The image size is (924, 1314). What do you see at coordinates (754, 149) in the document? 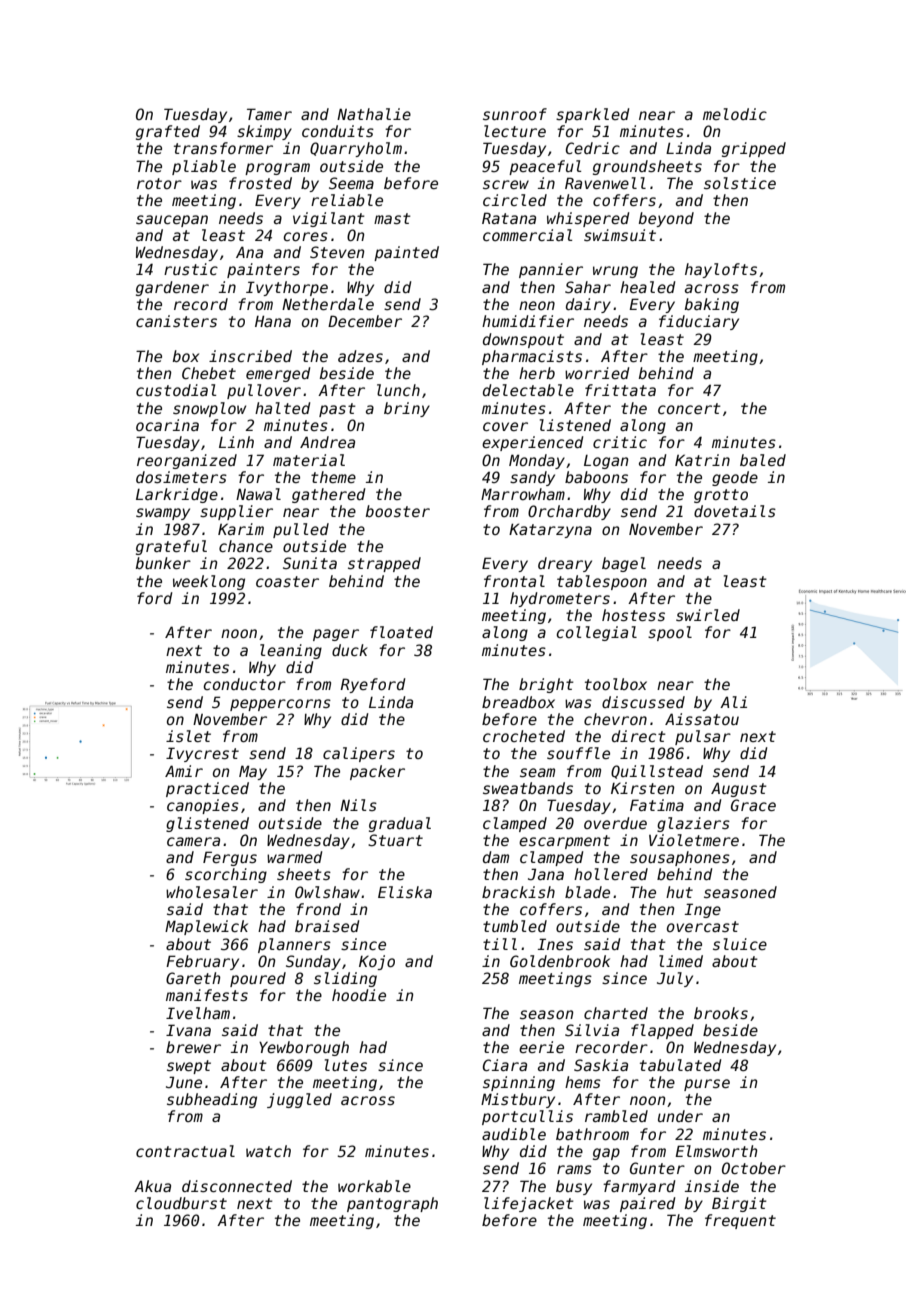
I see `gripped` at bounding box center [754, 149].
